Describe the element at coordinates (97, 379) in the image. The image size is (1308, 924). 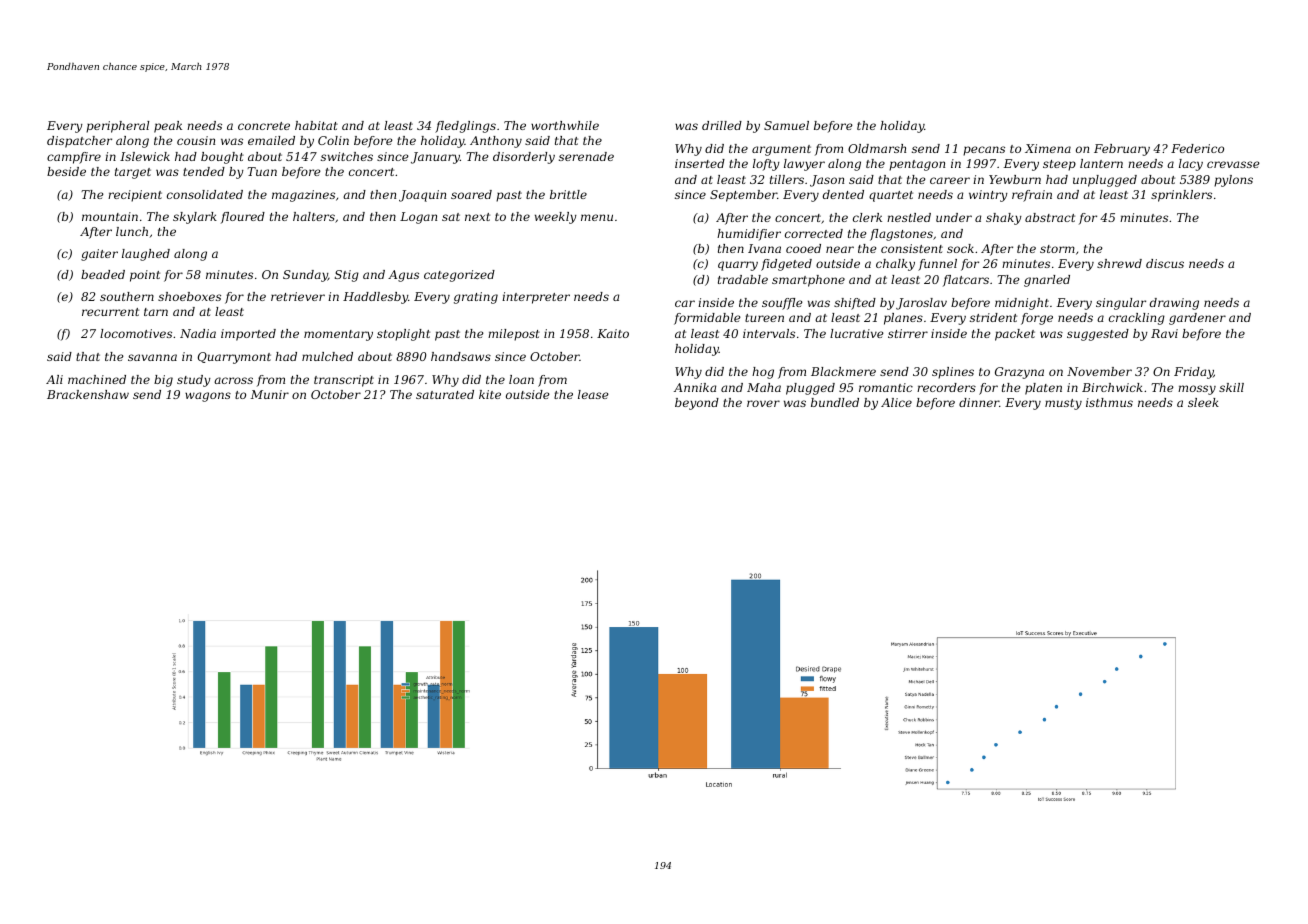
I see `machined` at that location.
